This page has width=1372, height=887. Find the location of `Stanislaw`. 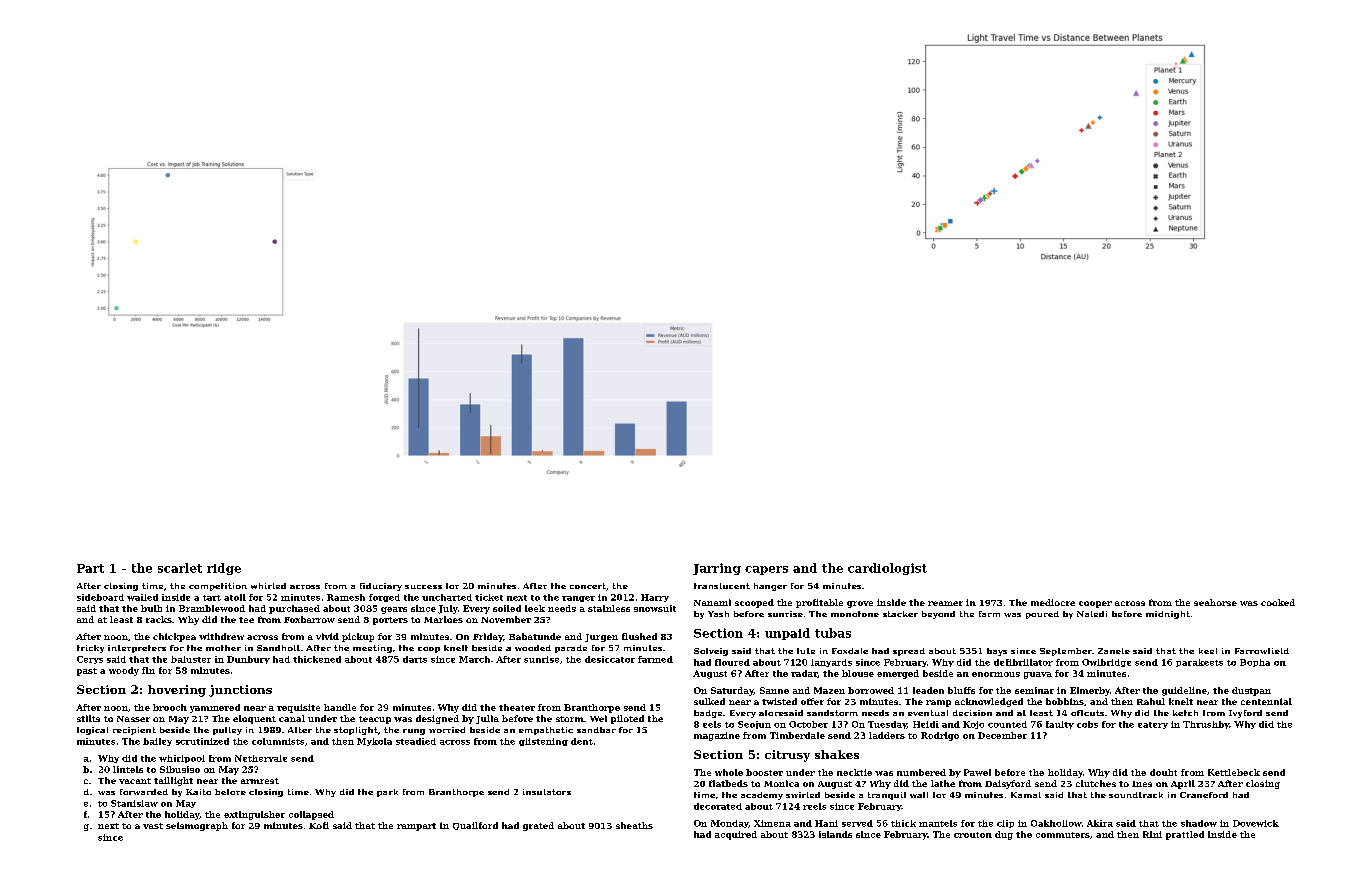

Stanislaw is located at coordinates (134, 803).
